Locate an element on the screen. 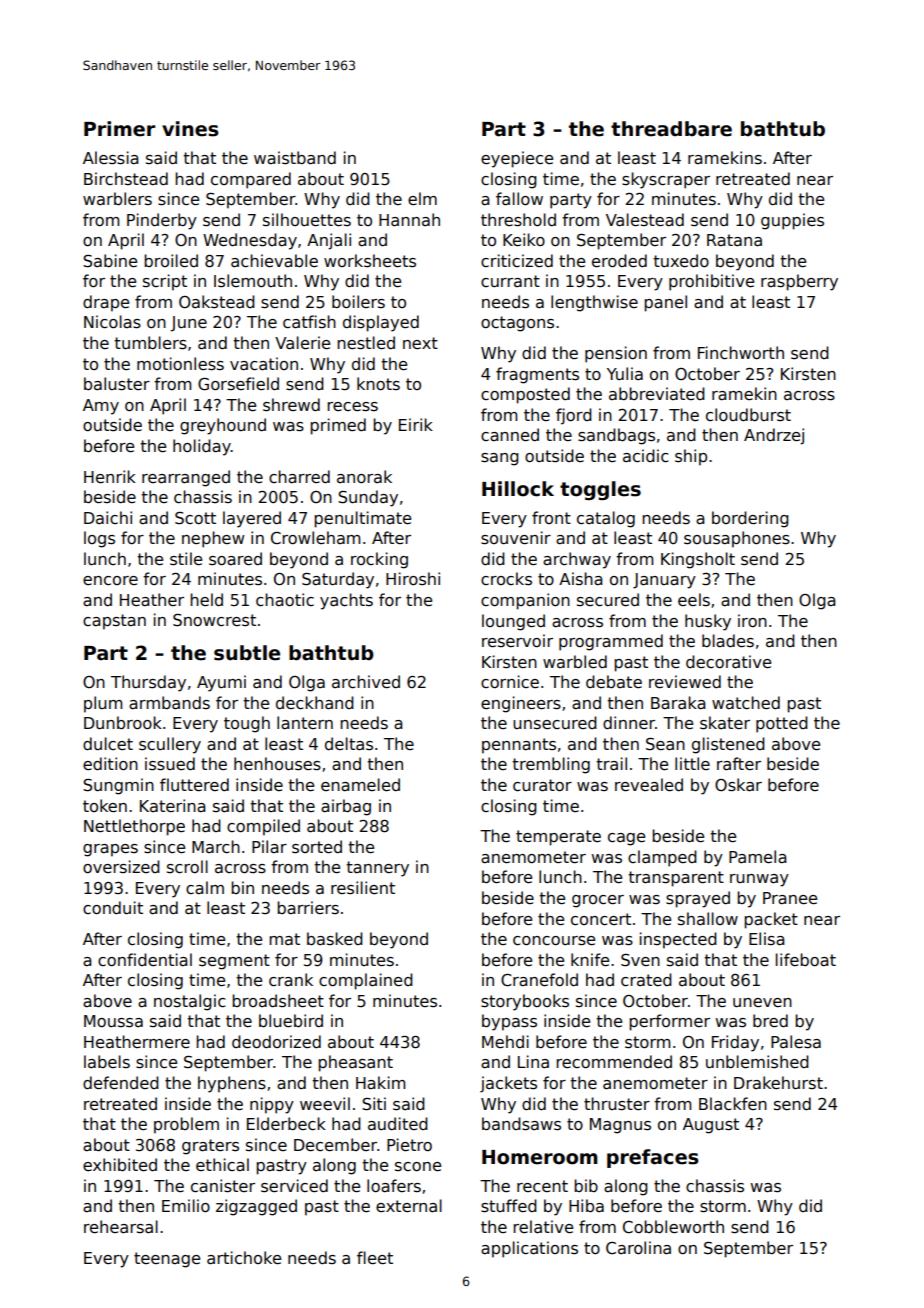 This screenshot has width=924, height=1308. Cobbleworth is located at coordinates (673, 1227).
